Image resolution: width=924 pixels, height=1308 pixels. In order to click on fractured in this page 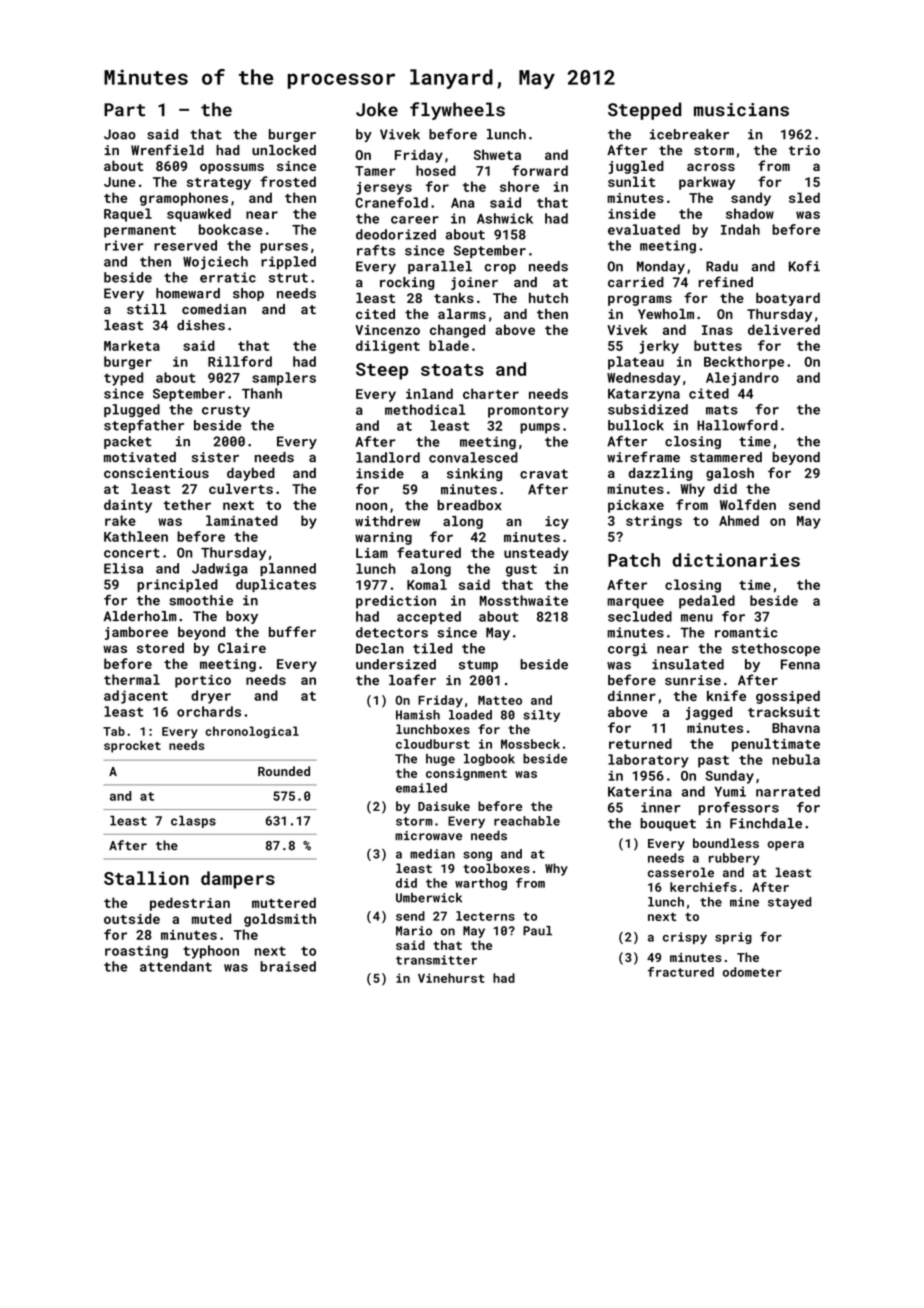, I will do `click(681, 972)`.
